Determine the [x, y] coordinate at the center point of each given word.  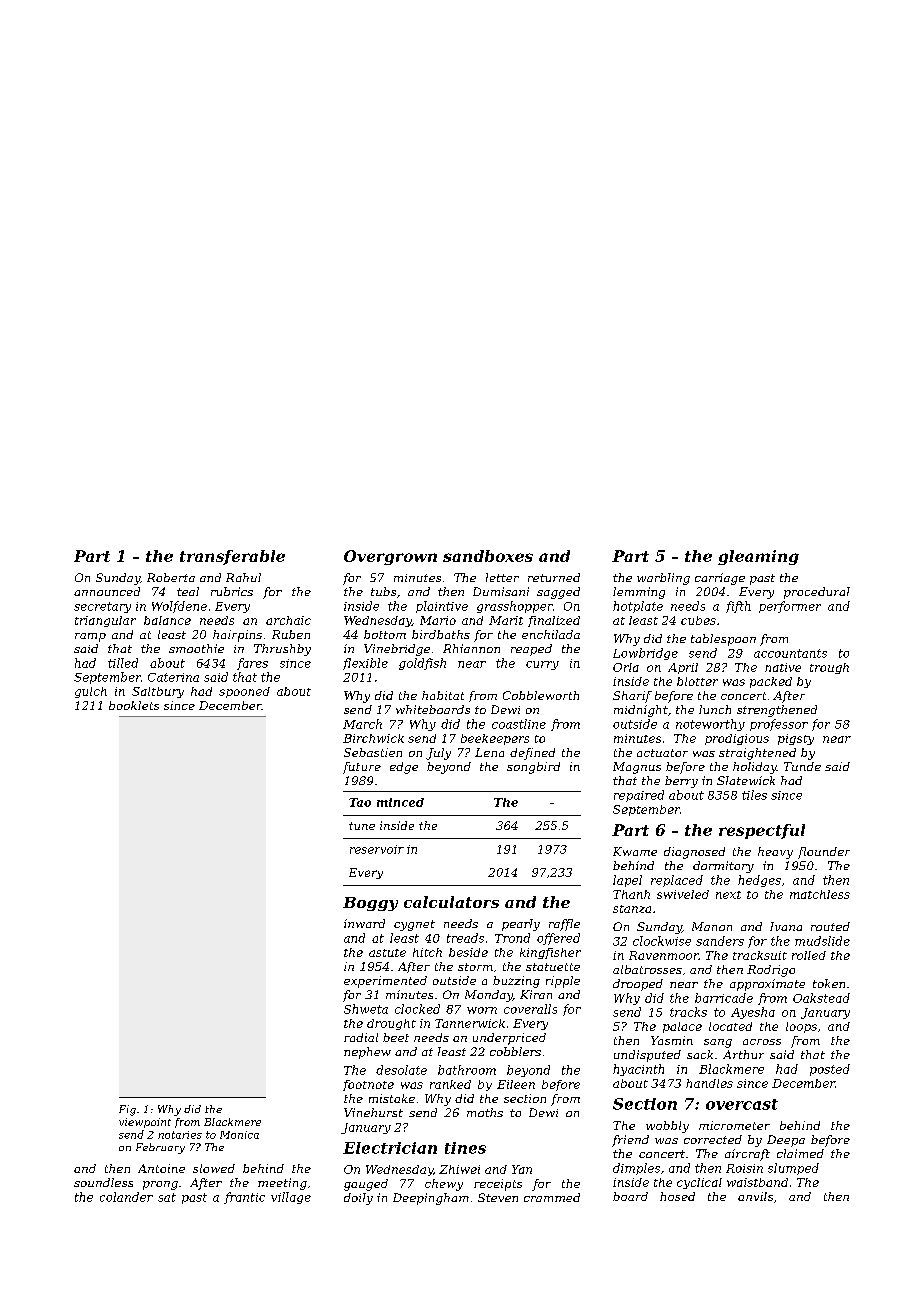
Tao [360, 802]
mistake [392, 1098]
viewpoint [145, 1123]
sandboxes [488, 556]
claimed [800, 1153]
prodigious [737, 739]
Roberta [171, 577]
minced [400, 802]
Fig [127, 1110]
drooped [638, 985]
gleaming [758, 557]
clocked [417, 1009]
